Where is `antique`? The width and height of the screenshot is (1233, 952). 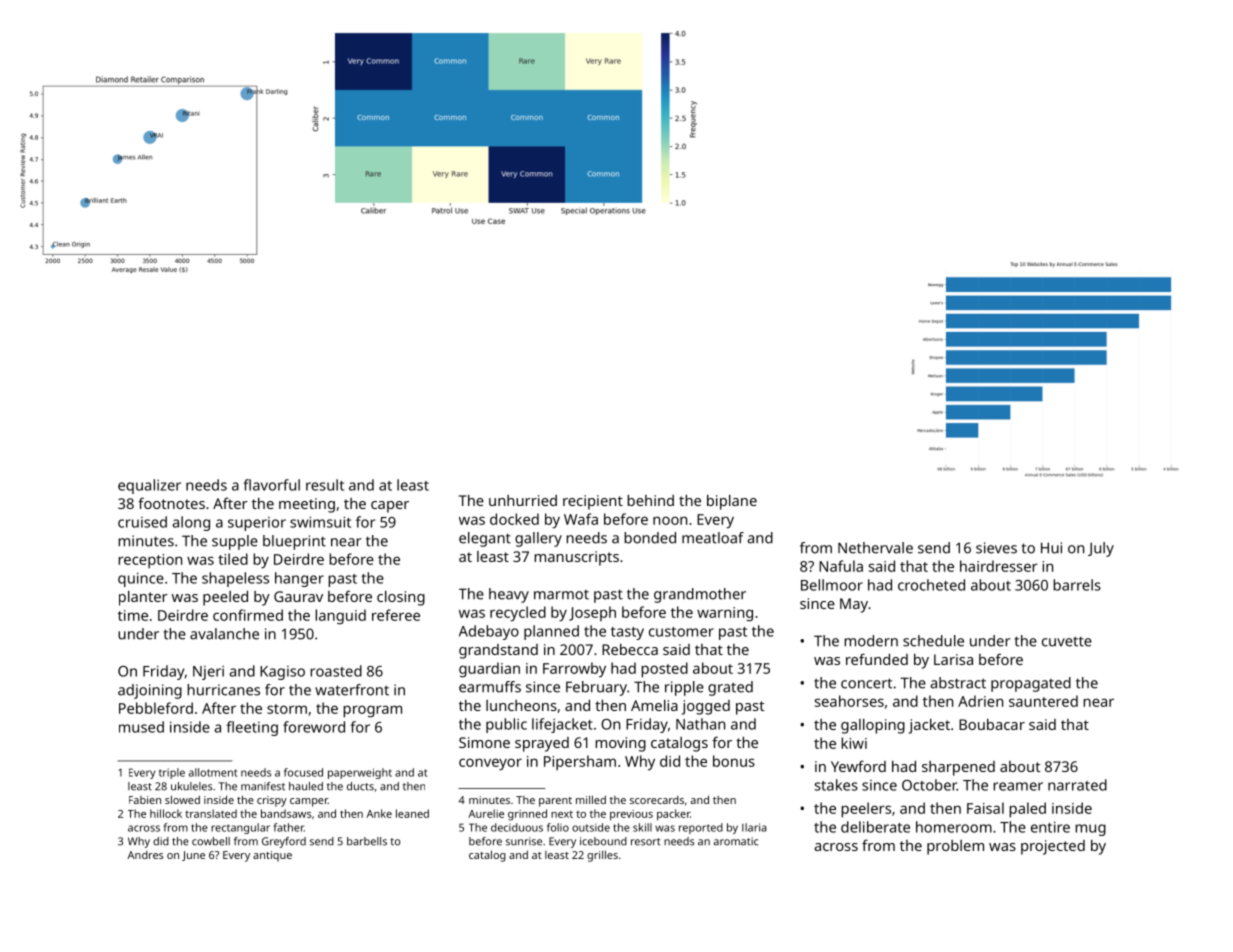
antique is located at coordinates (272, 856).
